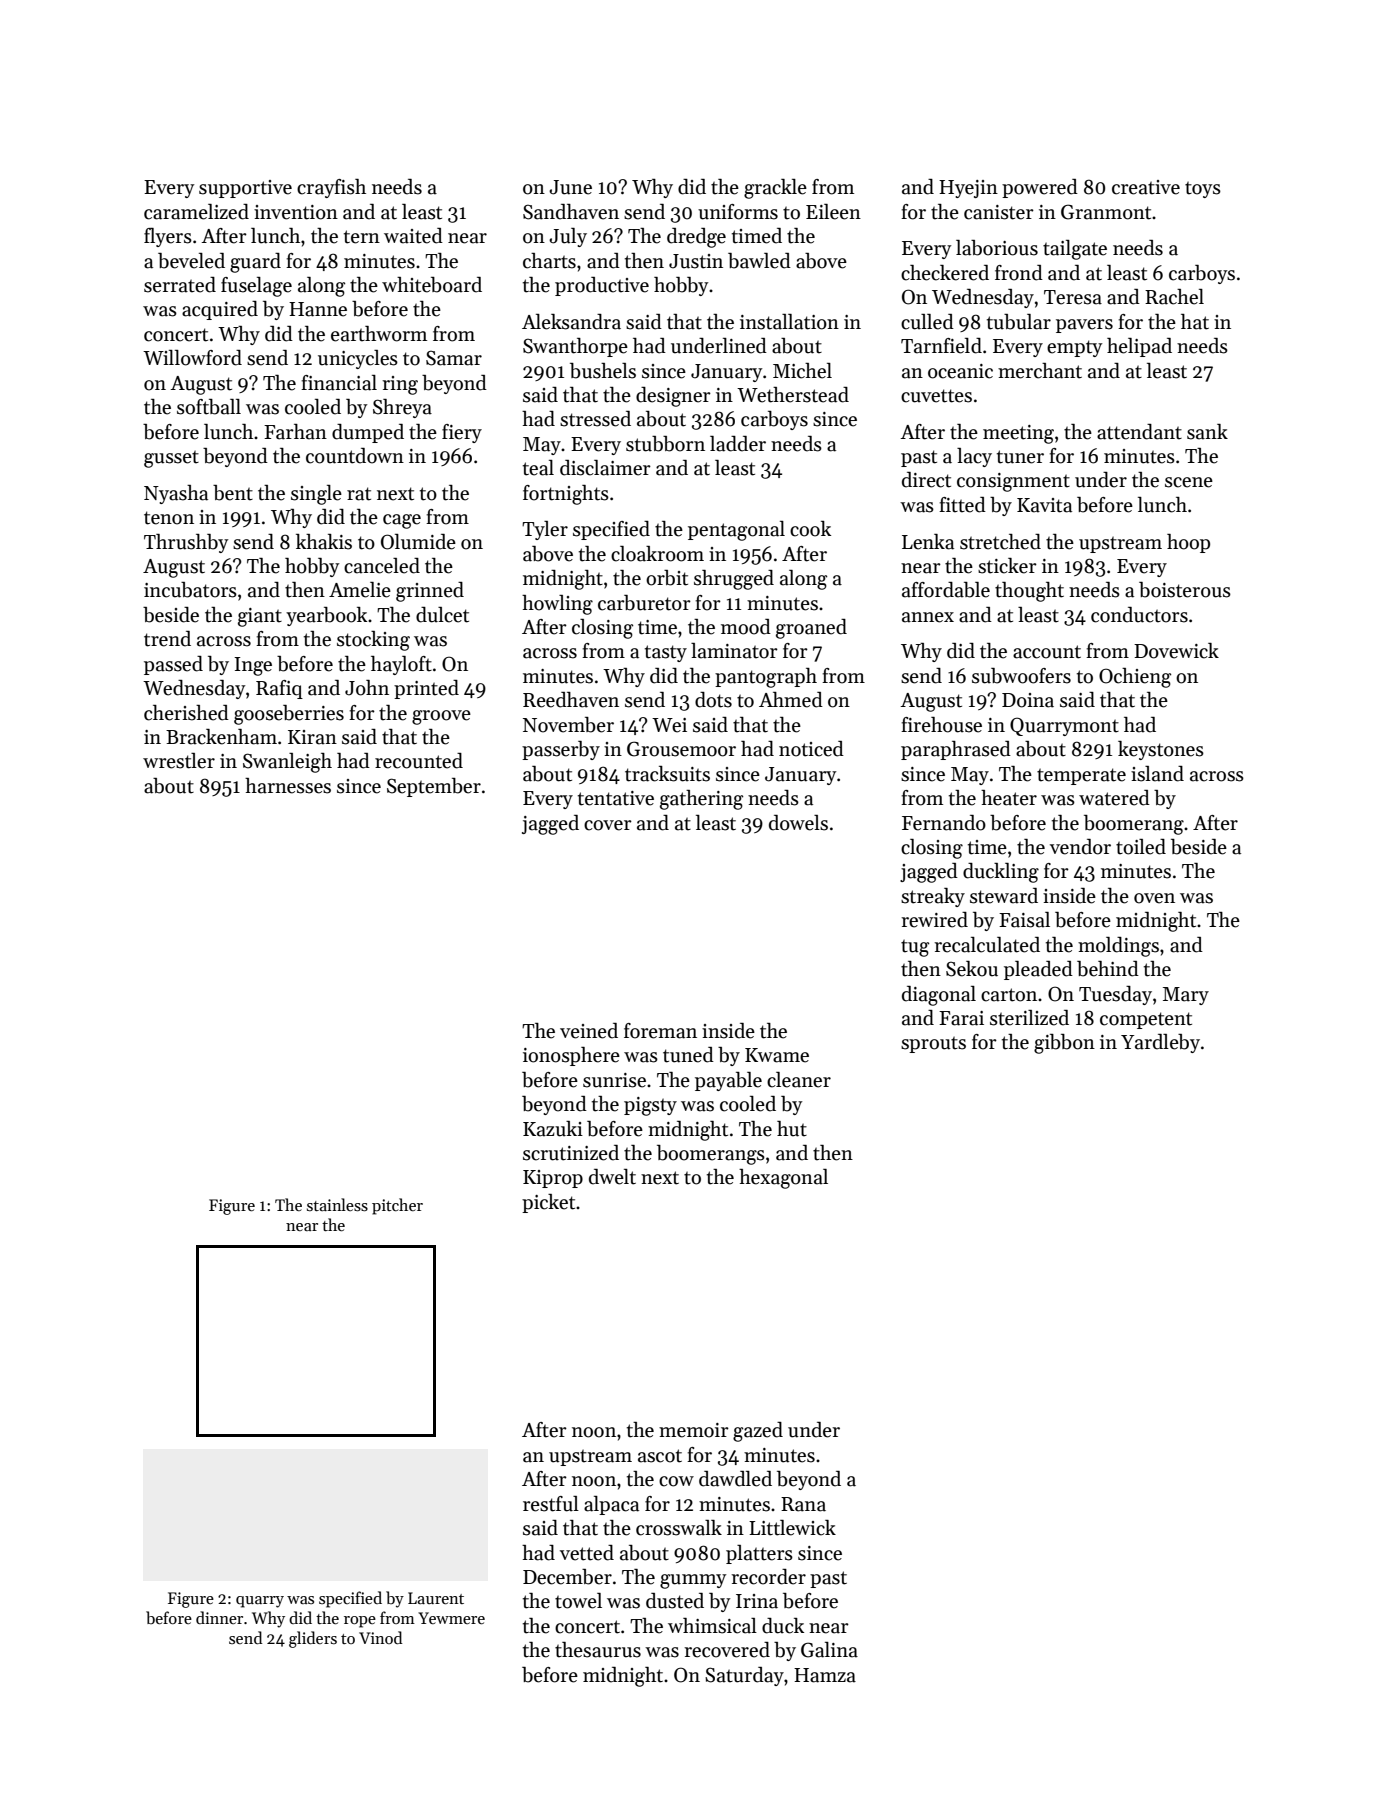  What do you see at coordinates (694, 1430) in the page?
I see `memoir` at bounding box center [694, 1430].
